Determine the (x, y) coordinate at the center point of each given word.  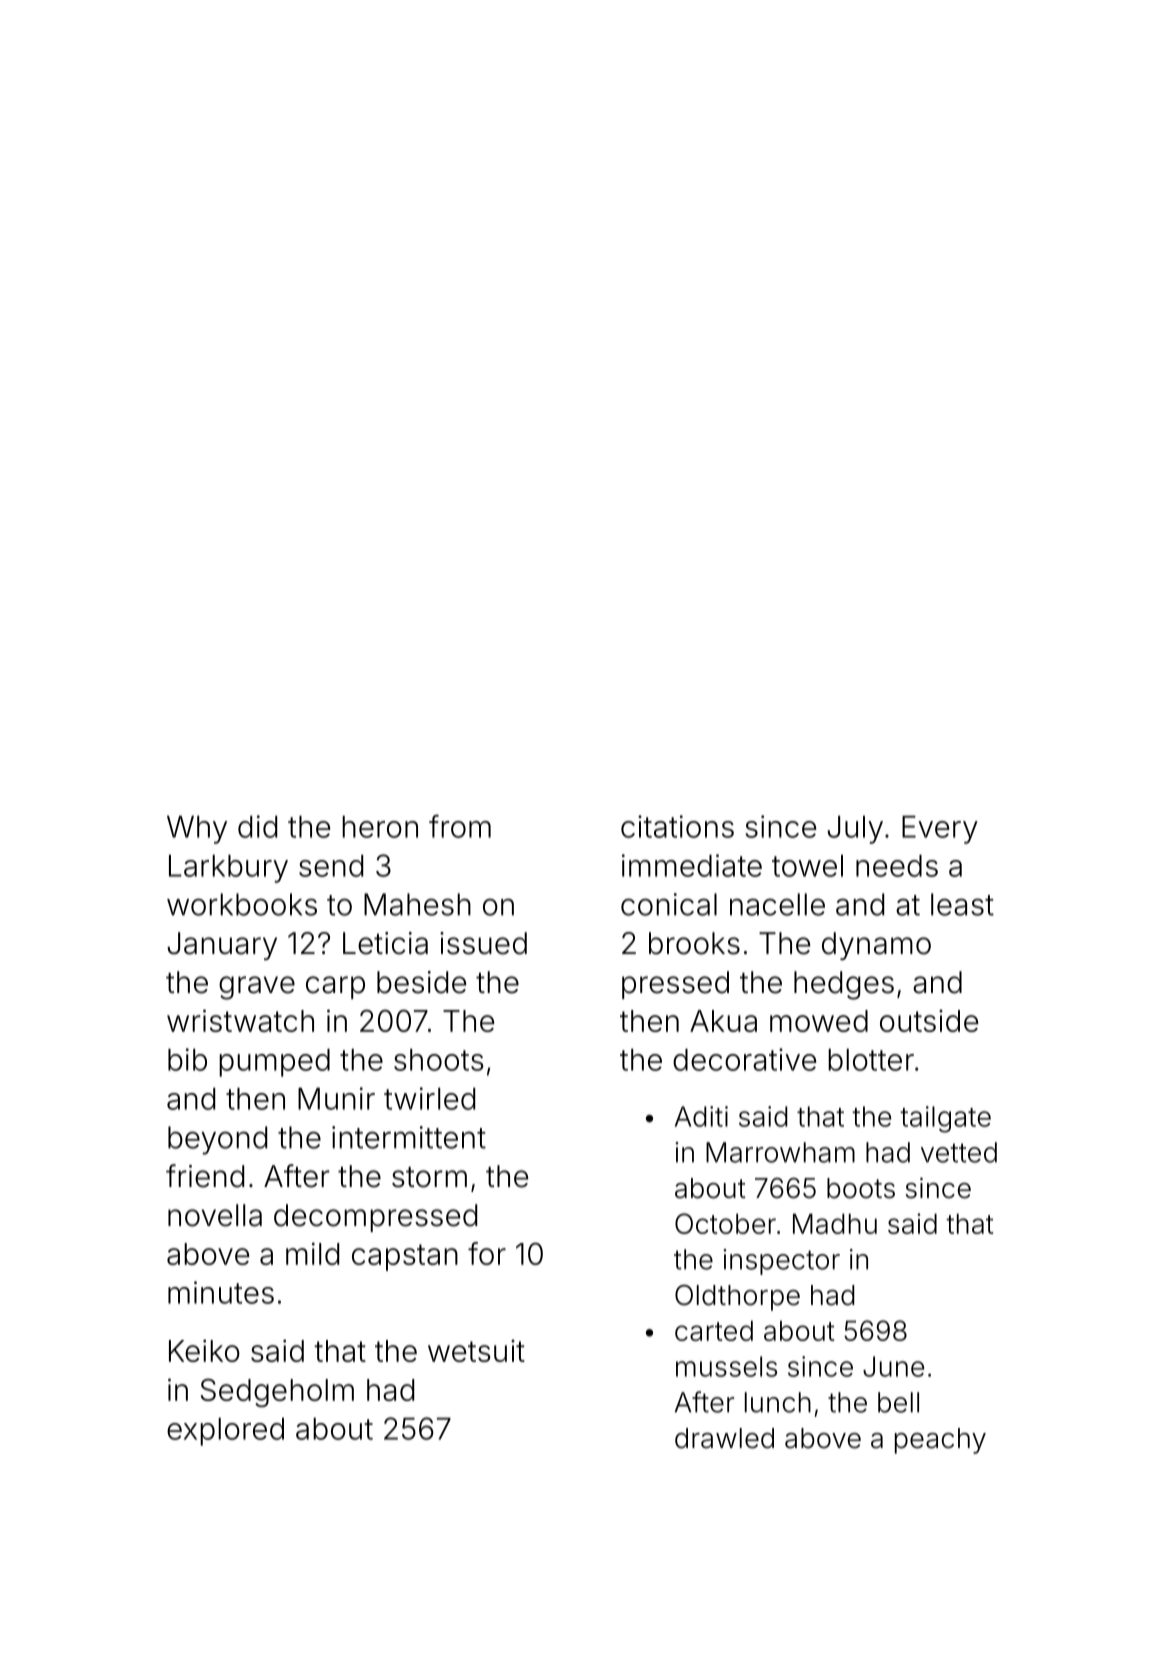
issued (483, 943)
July (855, 830)
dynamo (876, 946)
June (893, 1366)
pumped (274, 1063)
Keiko (204, 1350)
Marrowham (780, 1152)
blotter (871, 1060)
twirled (429, 1098)
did (257, 826)
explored (225, 1432)
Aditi (701, 1116)
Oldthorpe (737, 1297)
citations (677, 826)
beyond (217, 1140)
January (222, 946)
